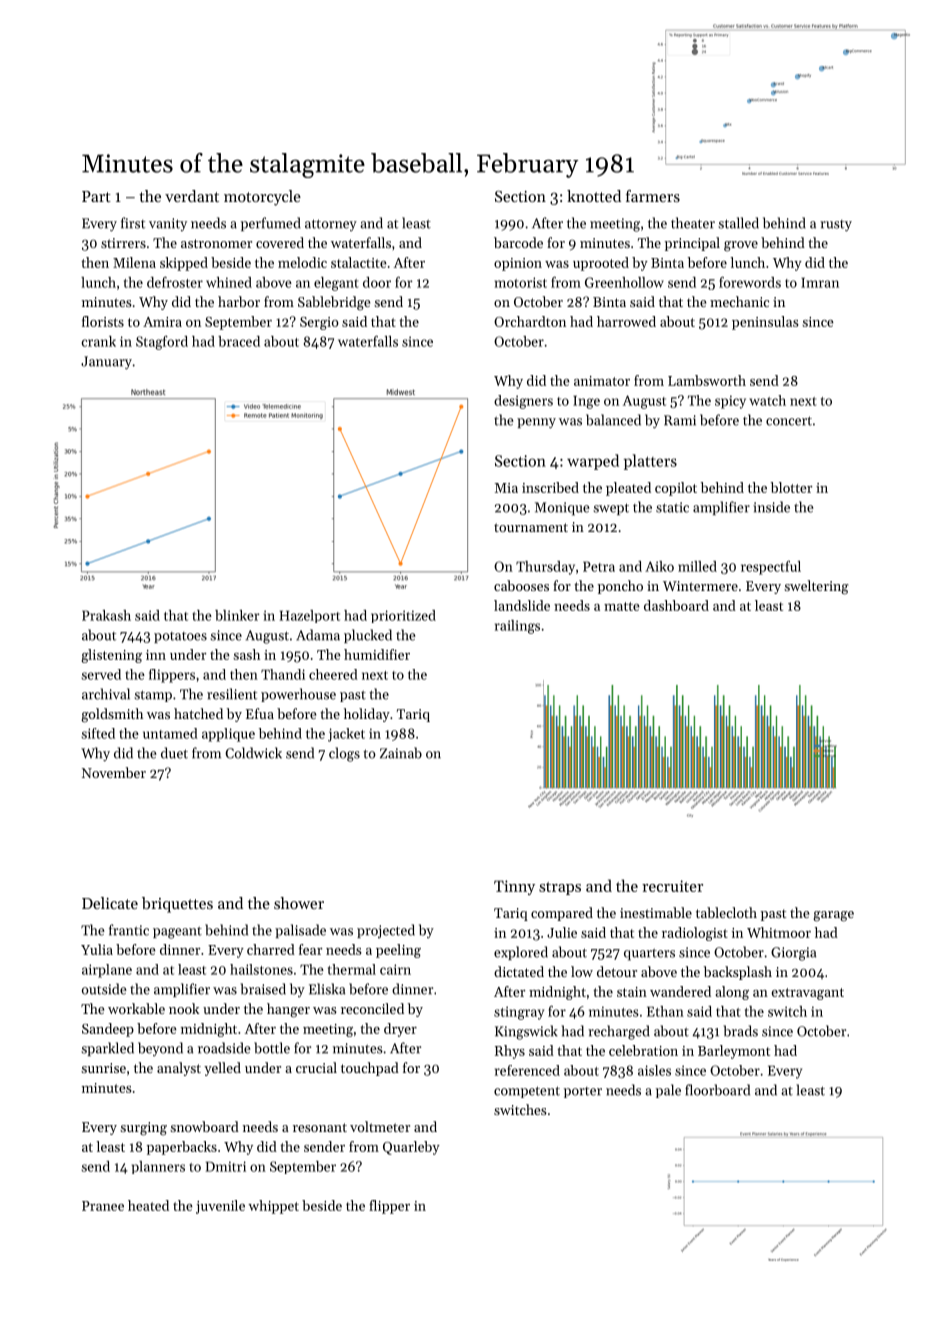 The width and height of the image is (936, 1329). What do you see at coordinates (174, 753) in the image?
I see `duet` at bounding box center [174, 753].
